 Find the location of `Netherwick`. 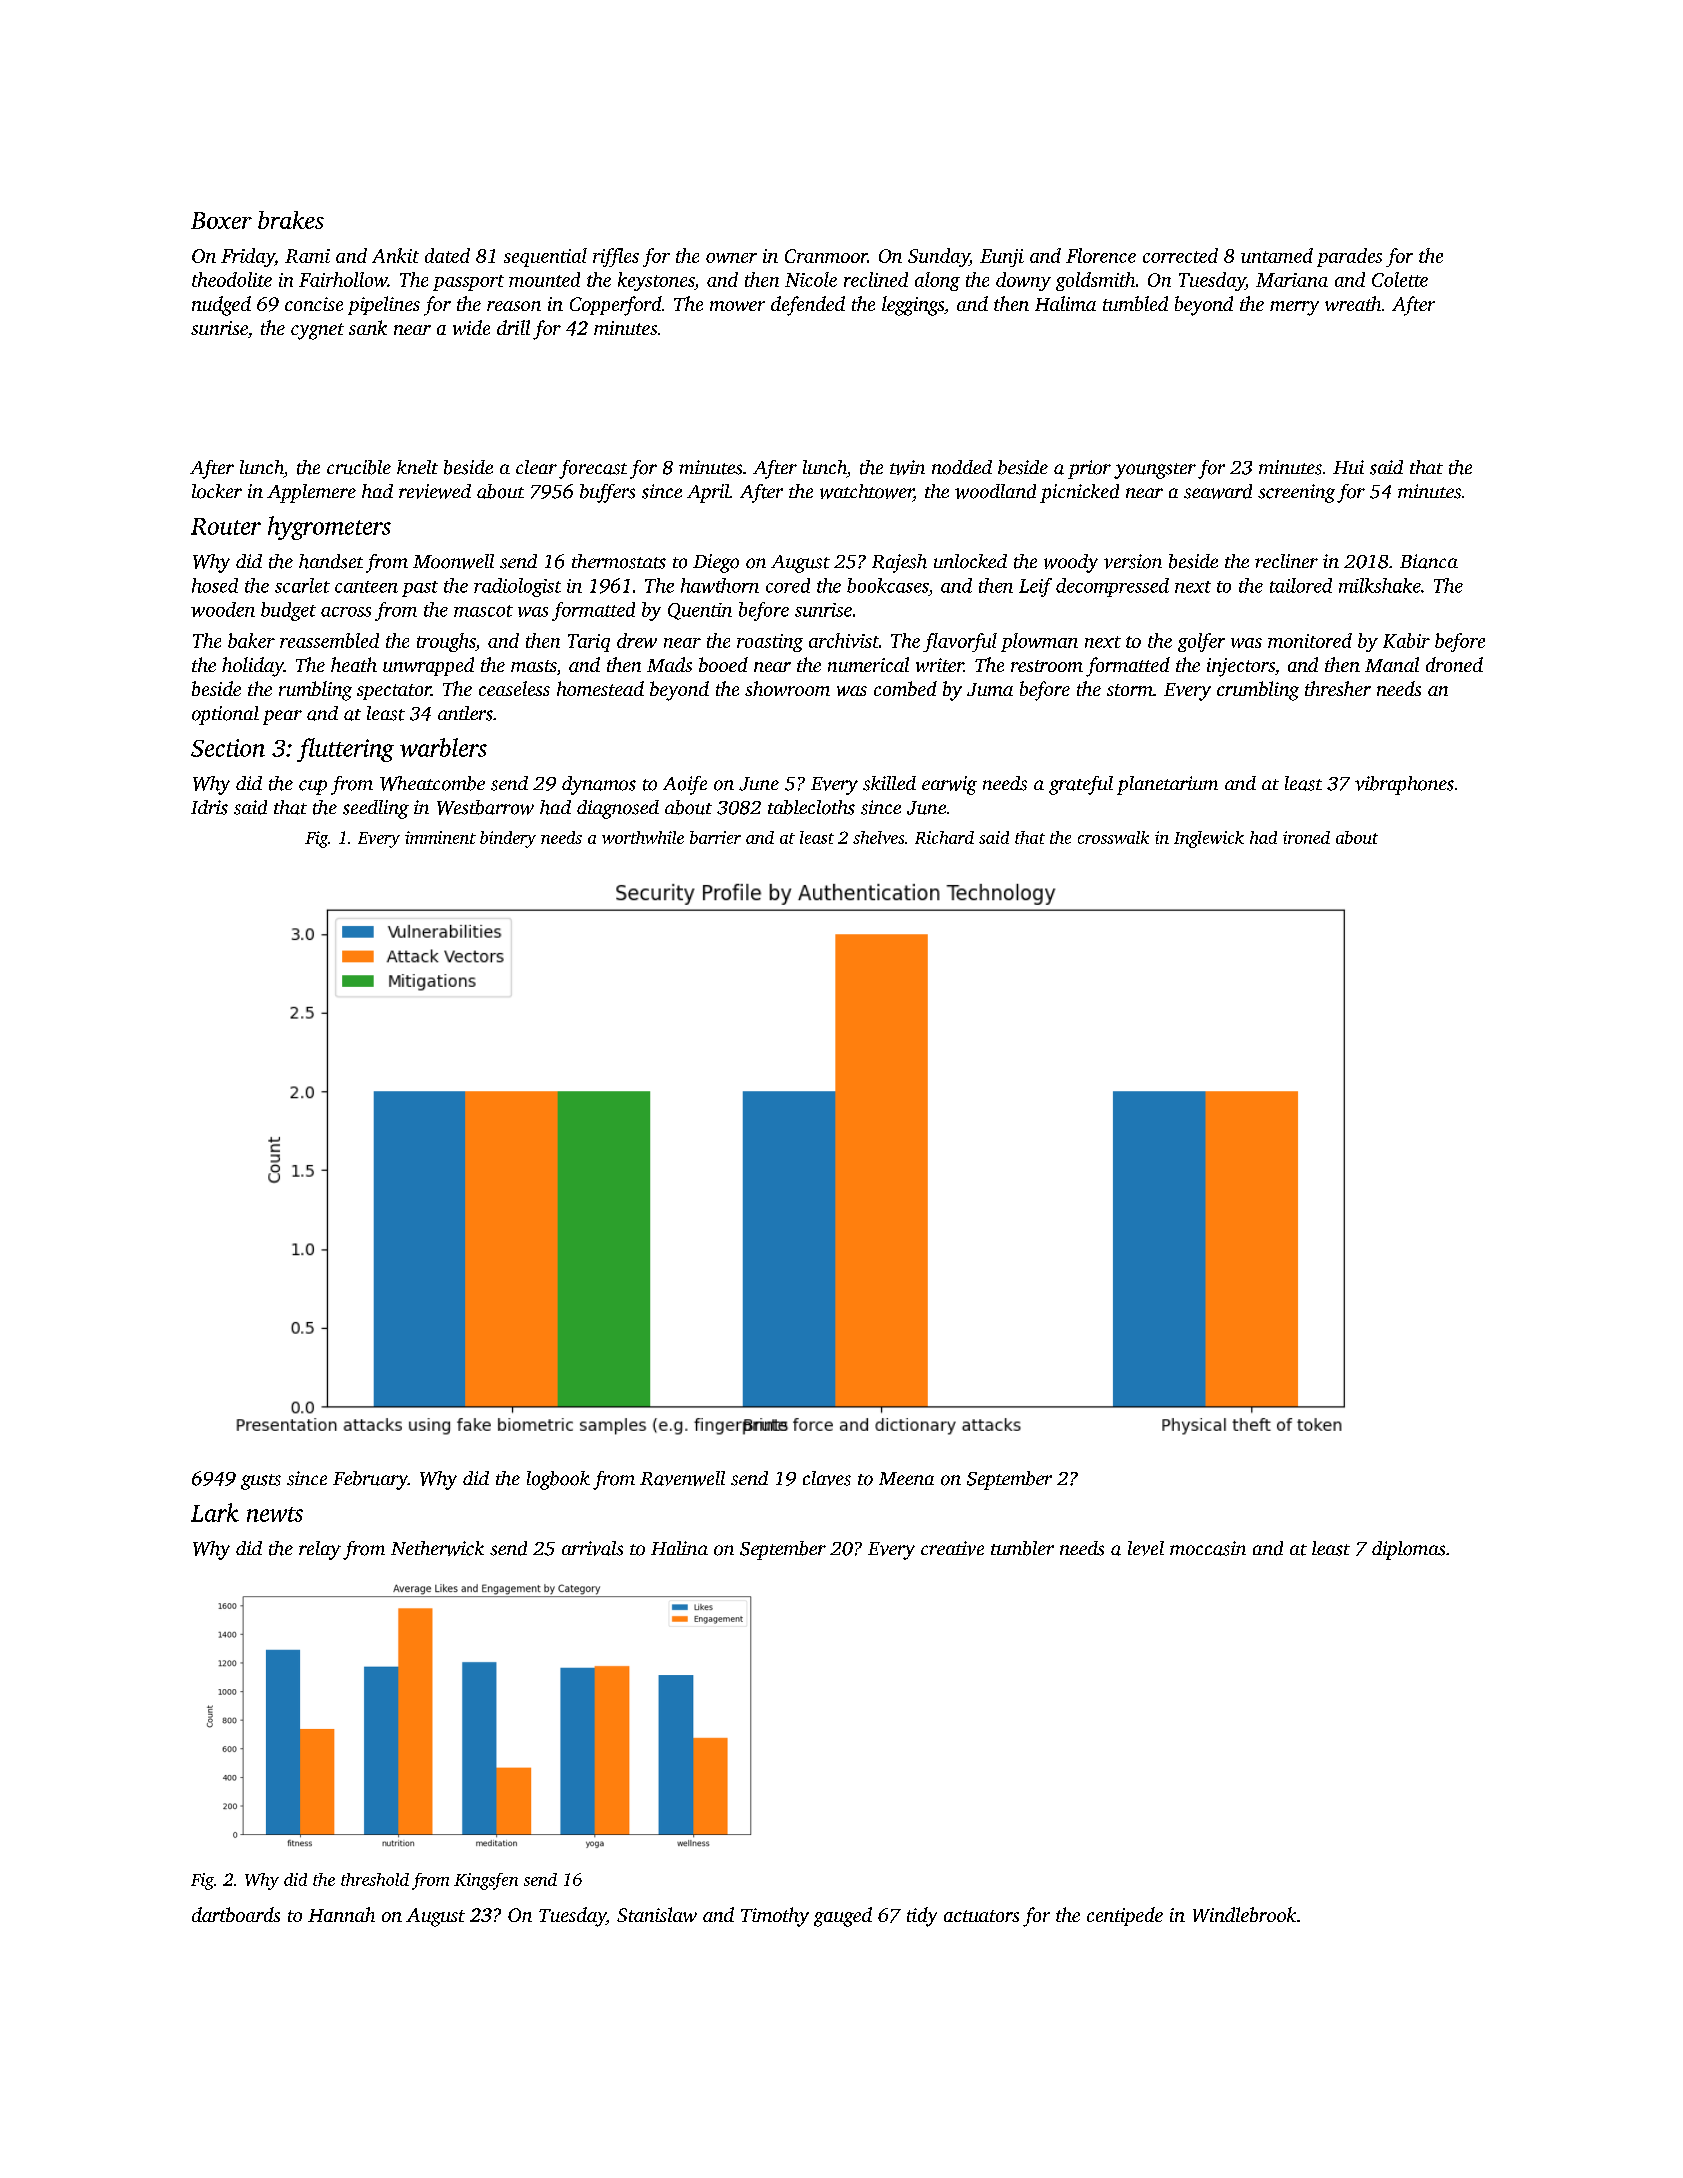

Netherwick is located at coordinates (437, 1548).
